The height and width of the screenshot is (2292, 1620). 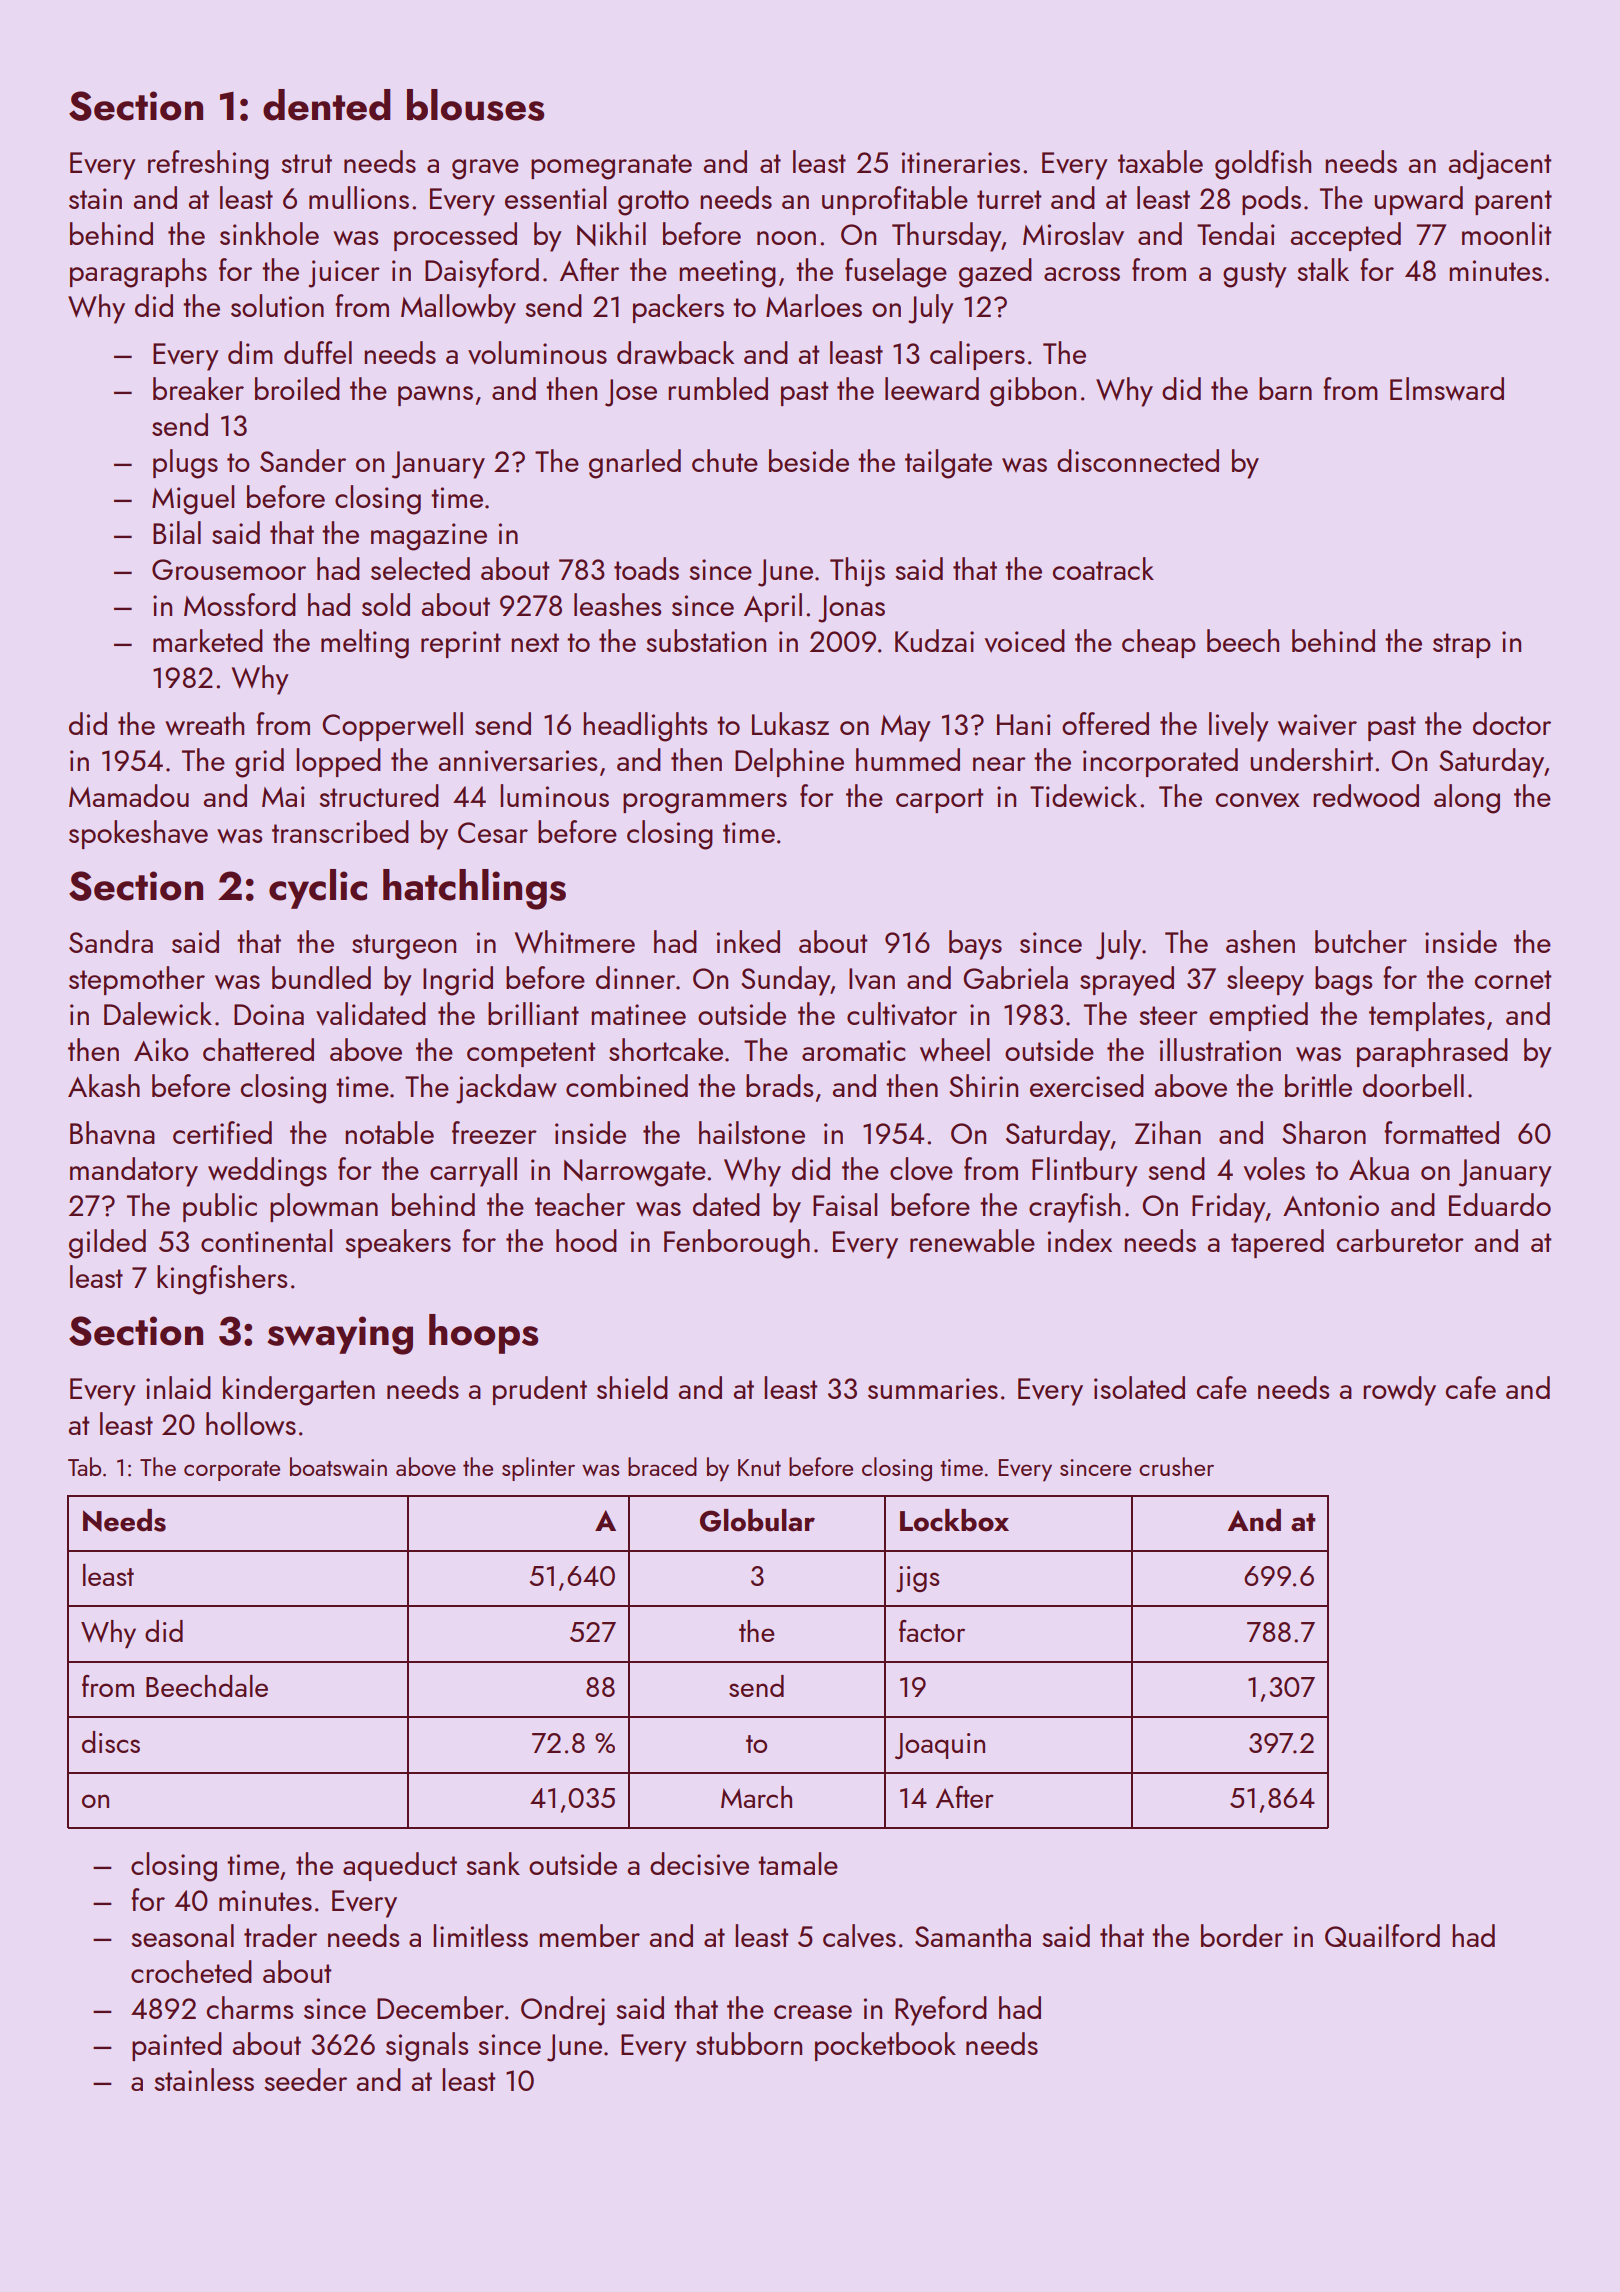 What do you see at coordinates (129, 795) in the screenshot?
I see `Mamadou` at bounding box center [129, 795].
